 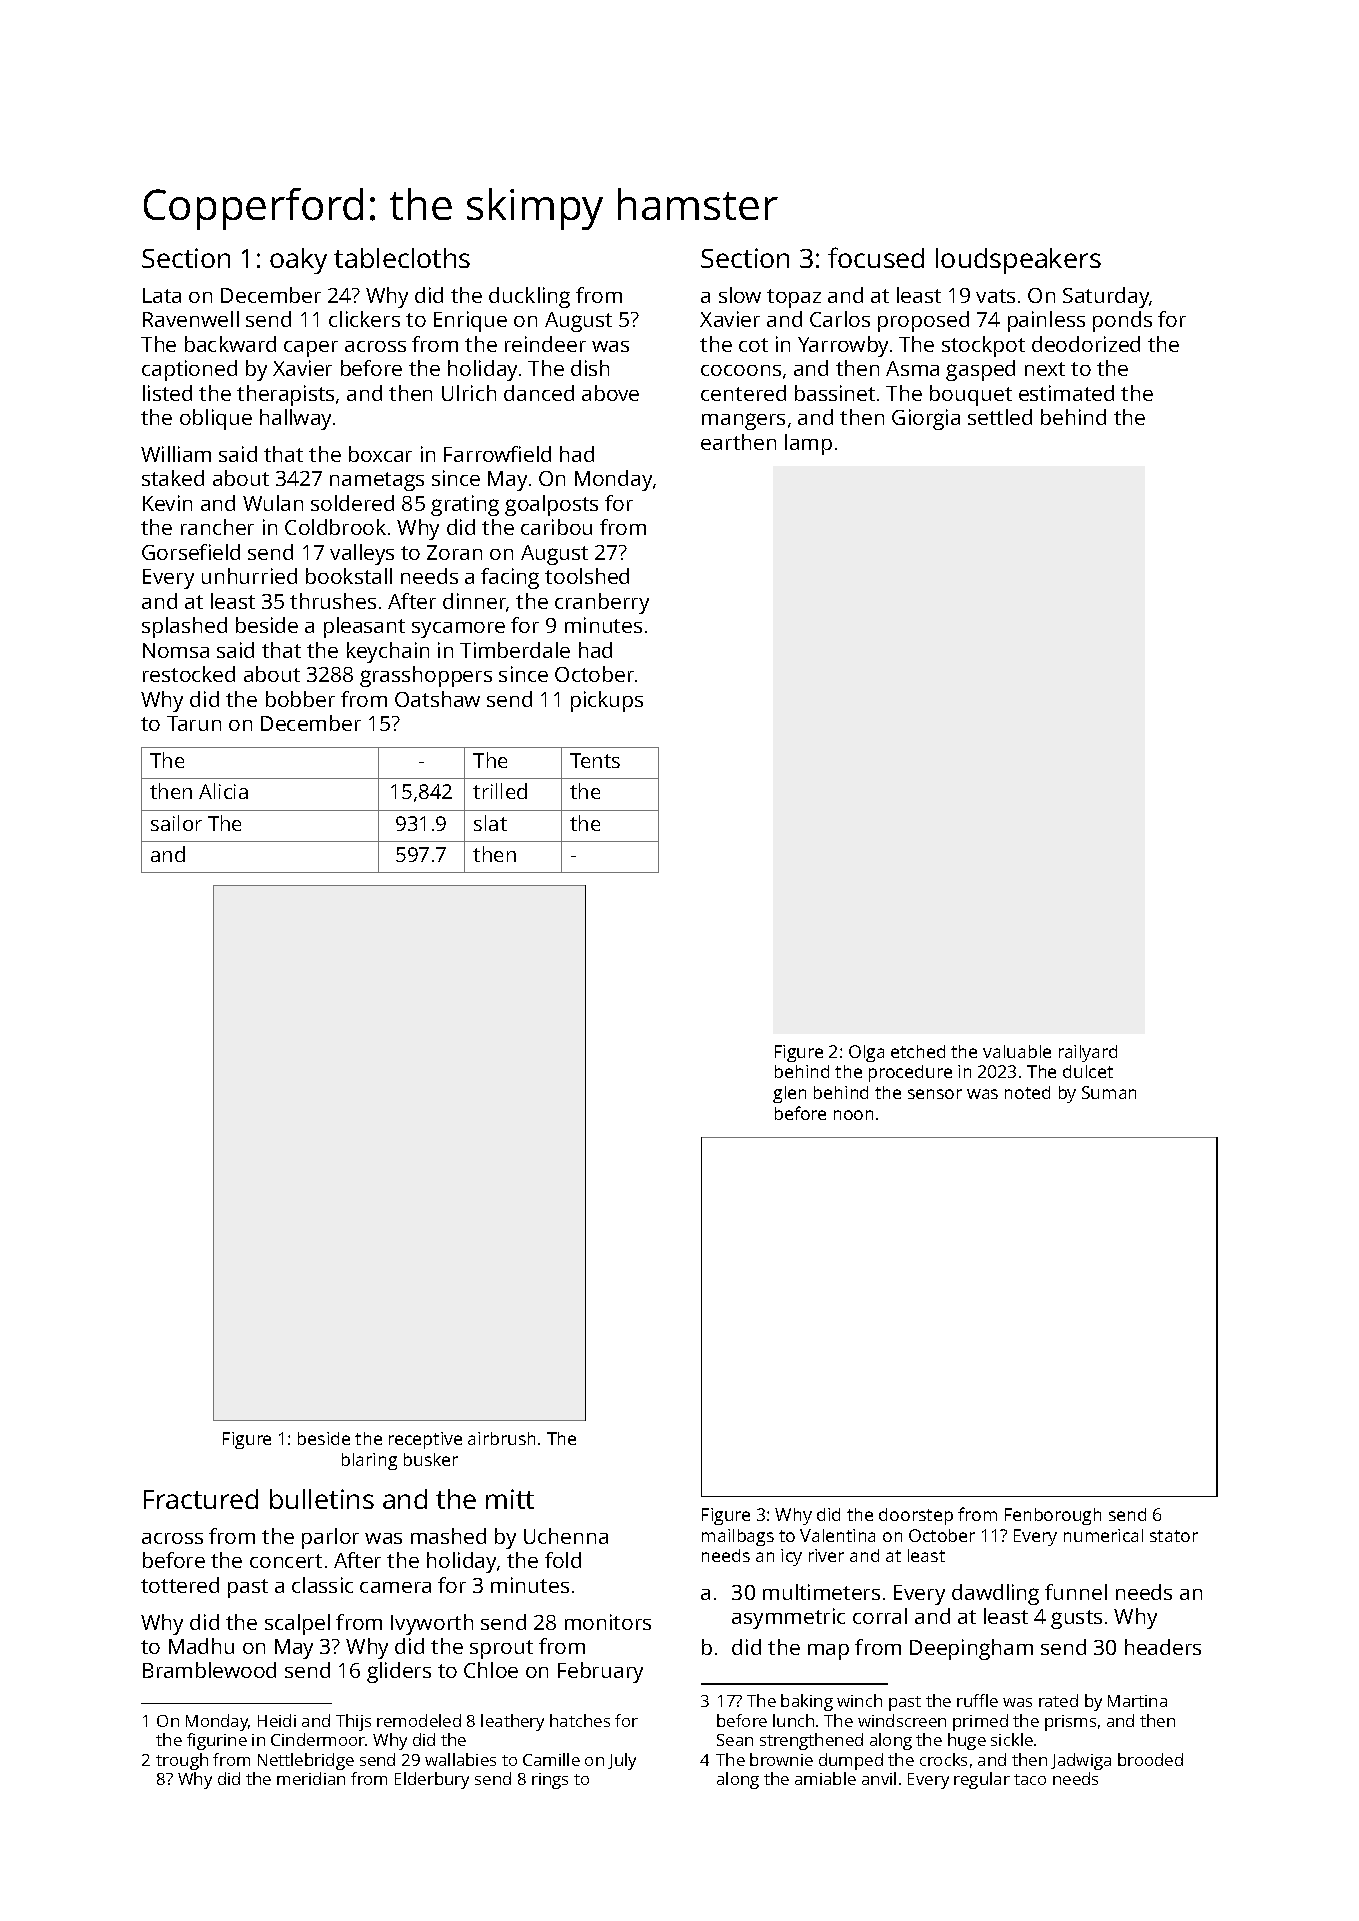 I want to click on settled, so click(x=1000, y=417).
